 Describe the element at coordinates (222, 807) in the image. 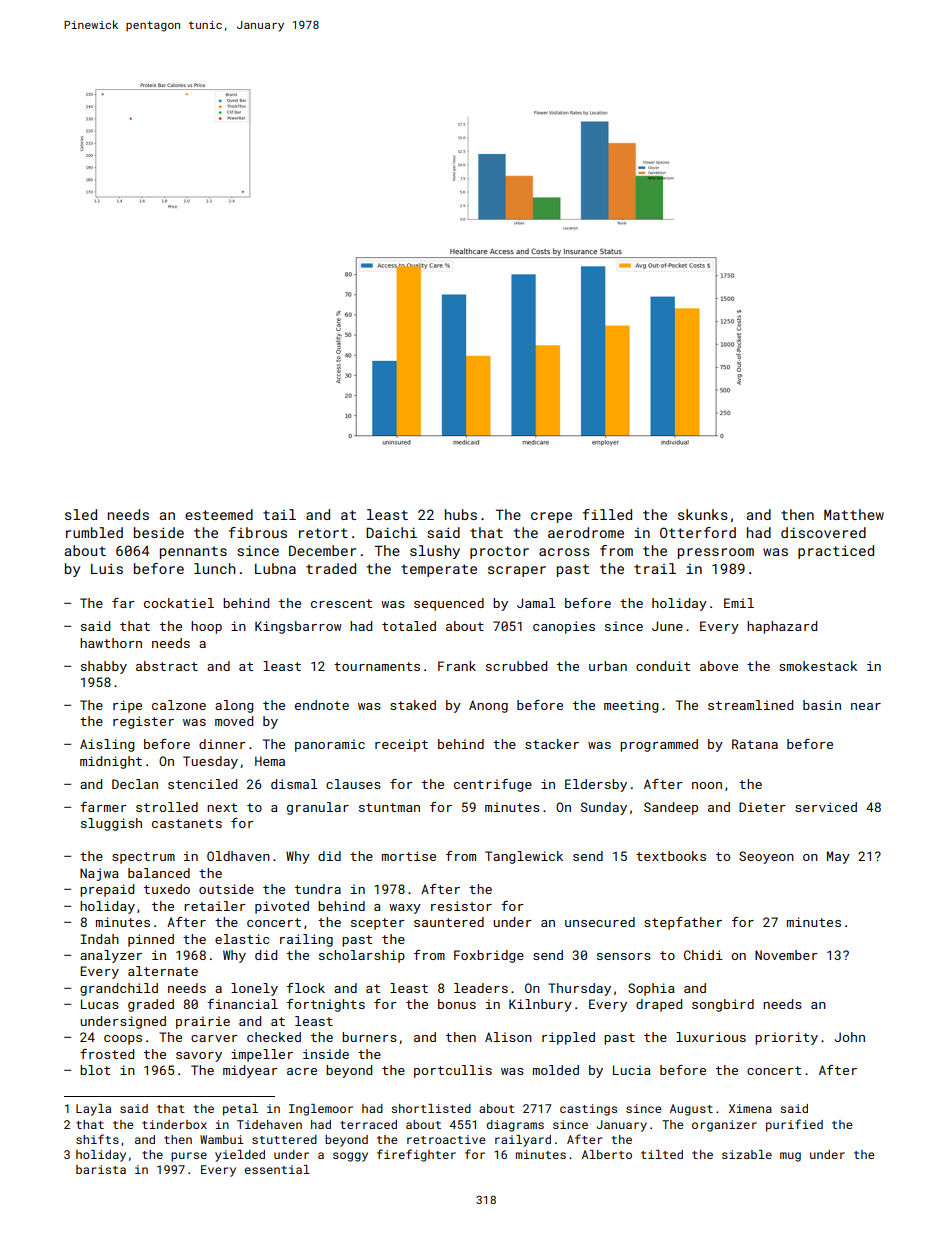

I see `next` at that location.
